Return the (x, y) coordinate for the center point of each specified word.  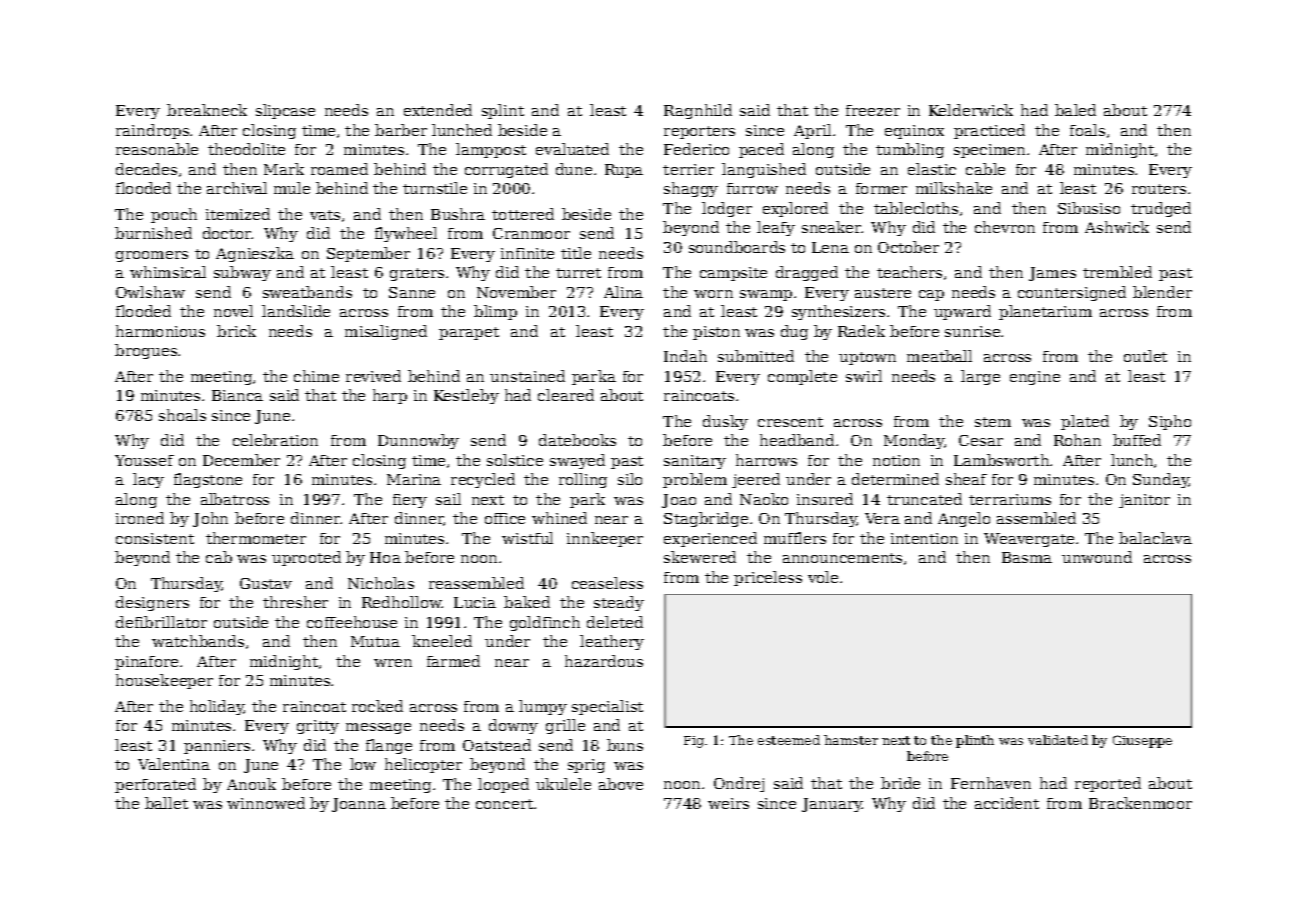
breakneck (207, 110)
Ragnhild (698, 111)
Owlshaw (150, 292)
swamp (766, 295)
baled (1075, 110)
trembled (1117, 272)
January (832, 805)
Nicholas (381, 583)
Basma (1027, 557)
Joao (679, 501)
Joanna (359, 805)
